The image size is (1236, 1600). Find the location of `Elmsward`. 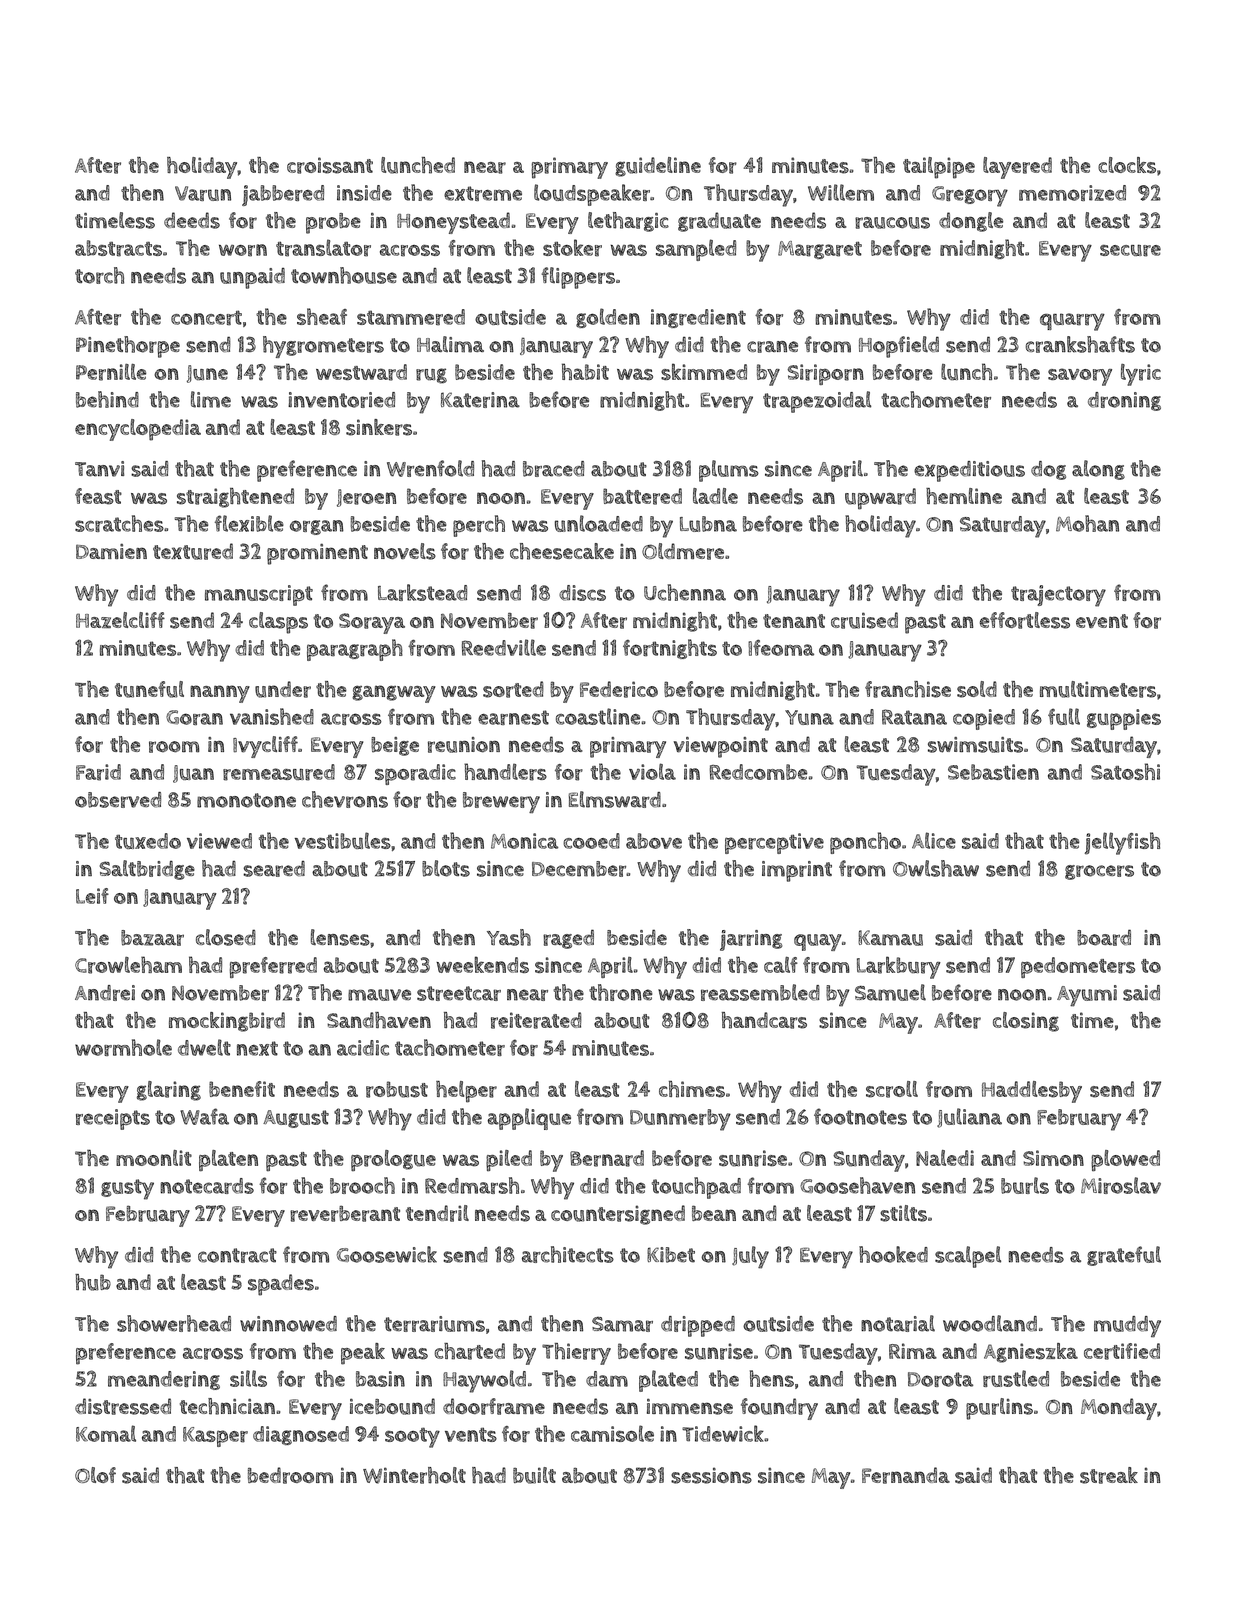

Elmsward is located at coordinates (614, 799).
